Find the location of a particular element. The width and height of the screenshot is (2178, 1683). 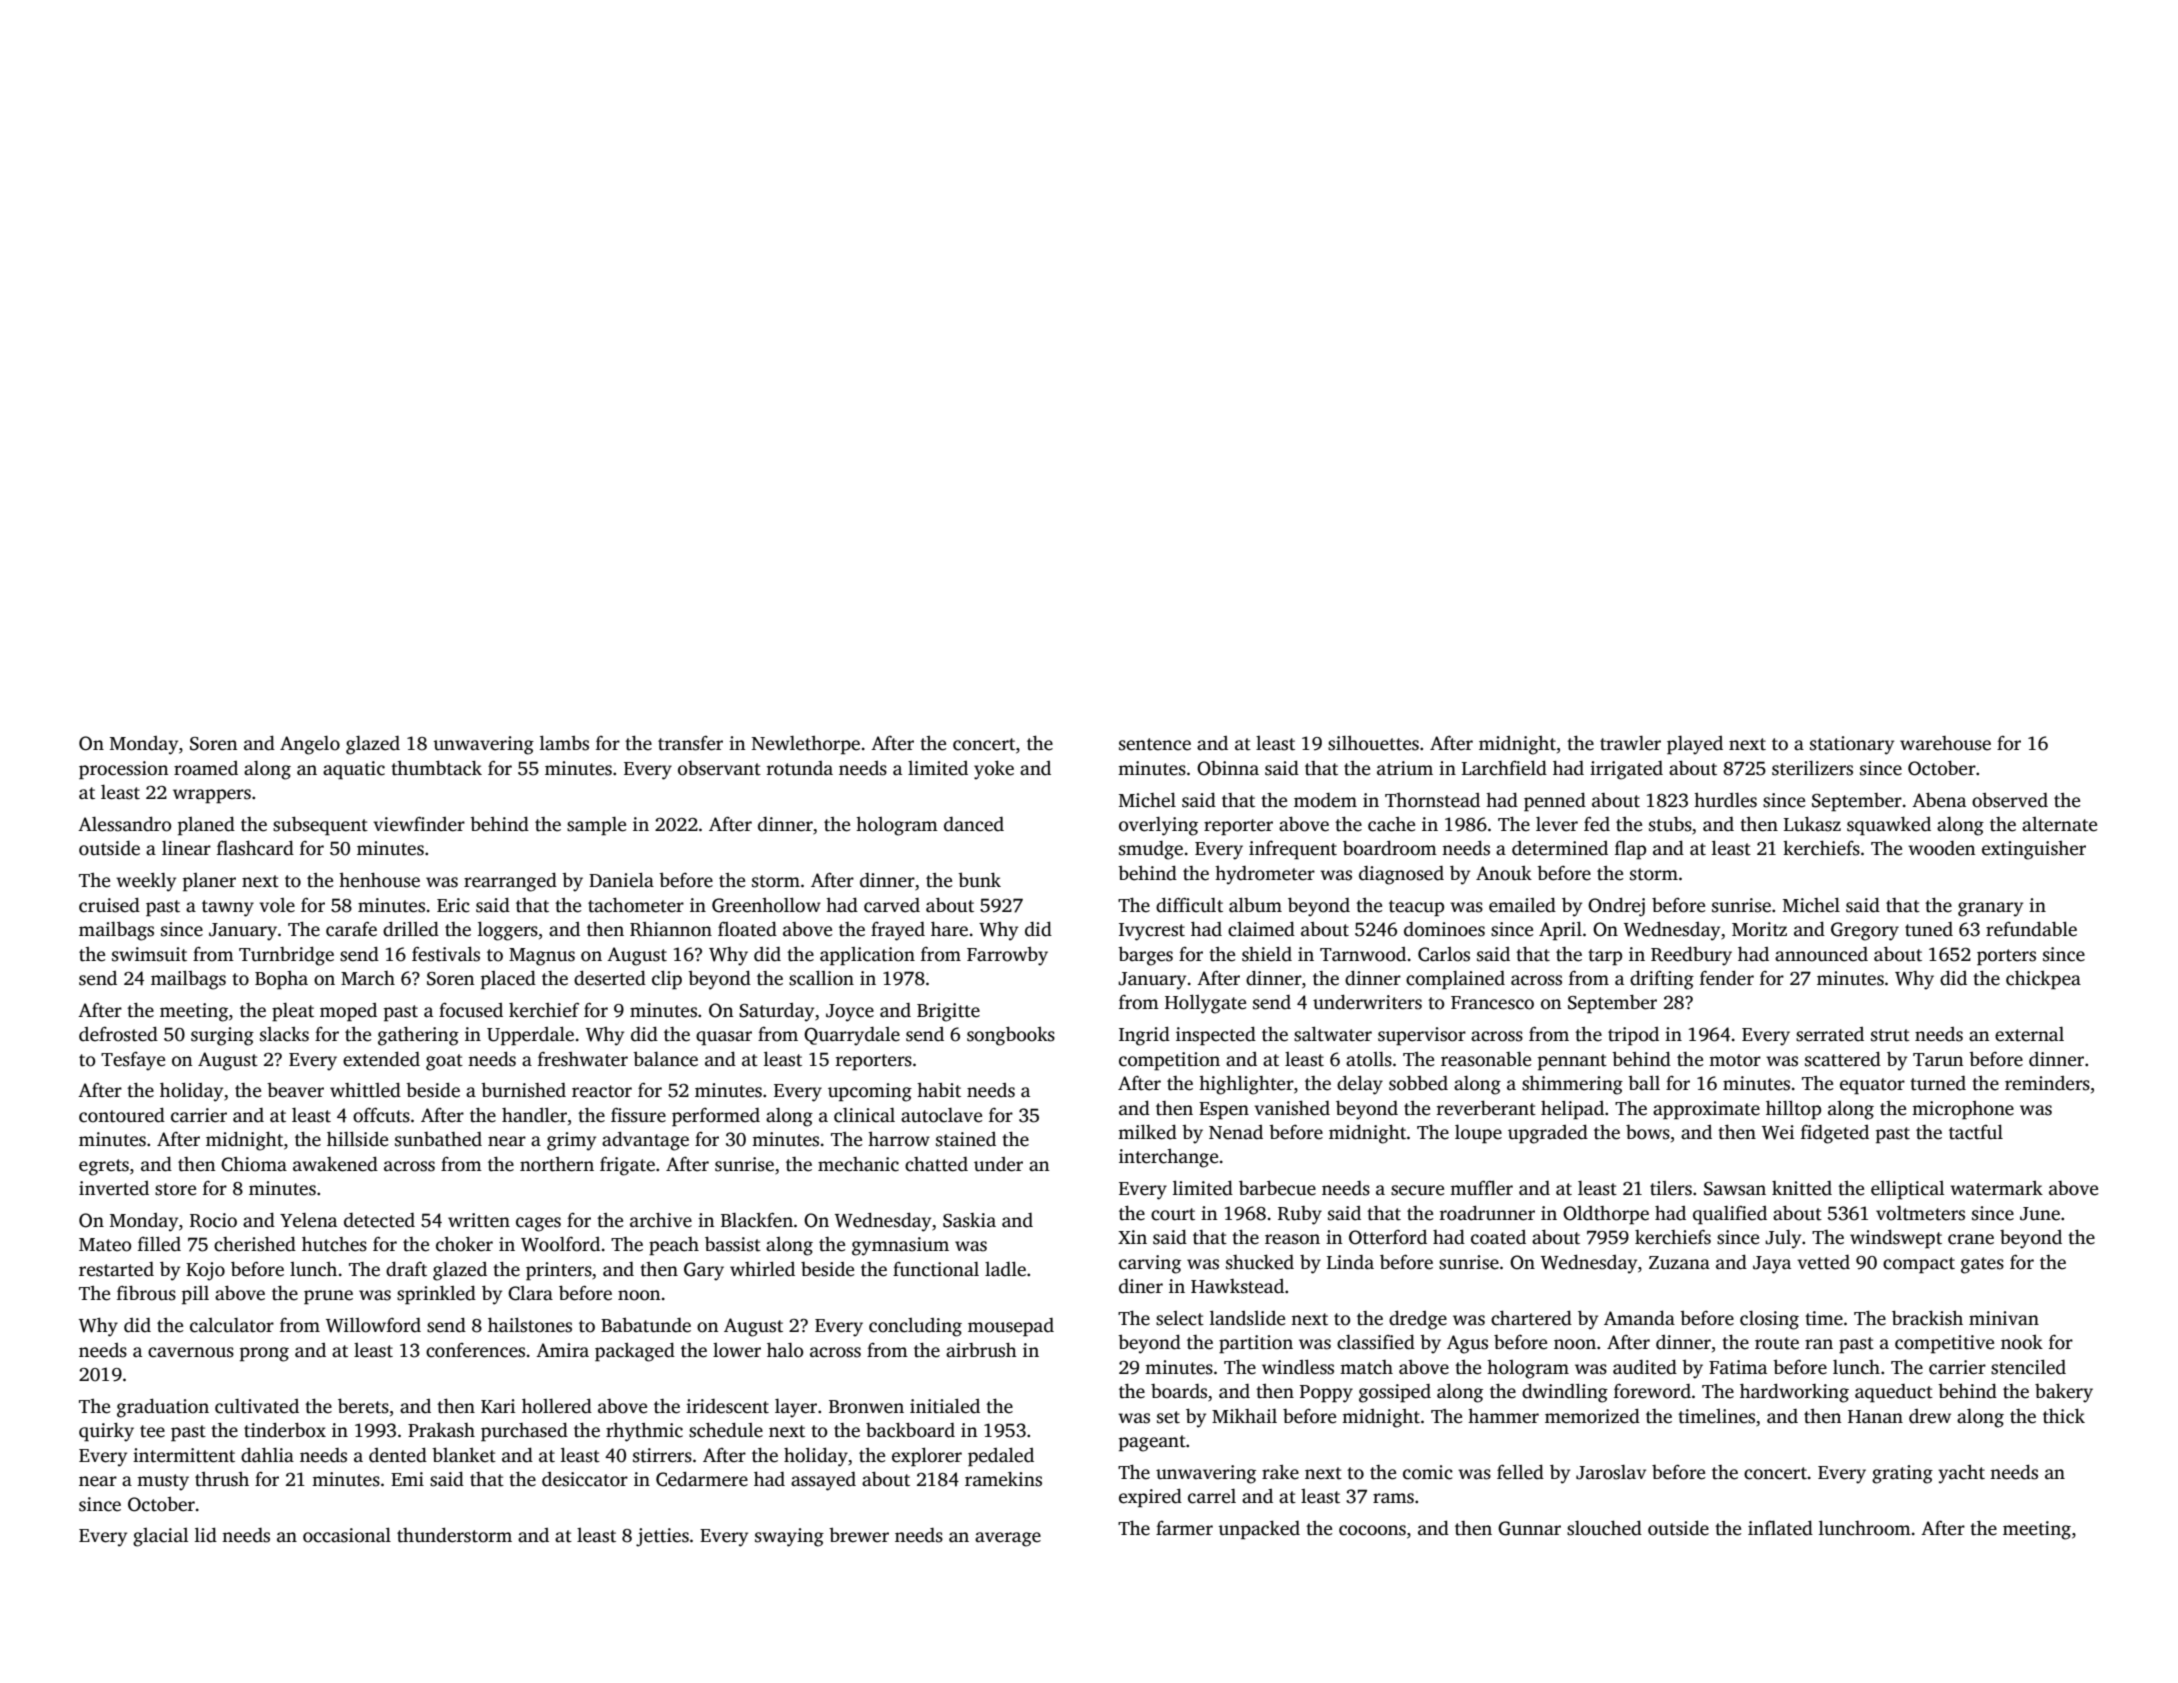

Eric is located at coordinates (453, 905).
